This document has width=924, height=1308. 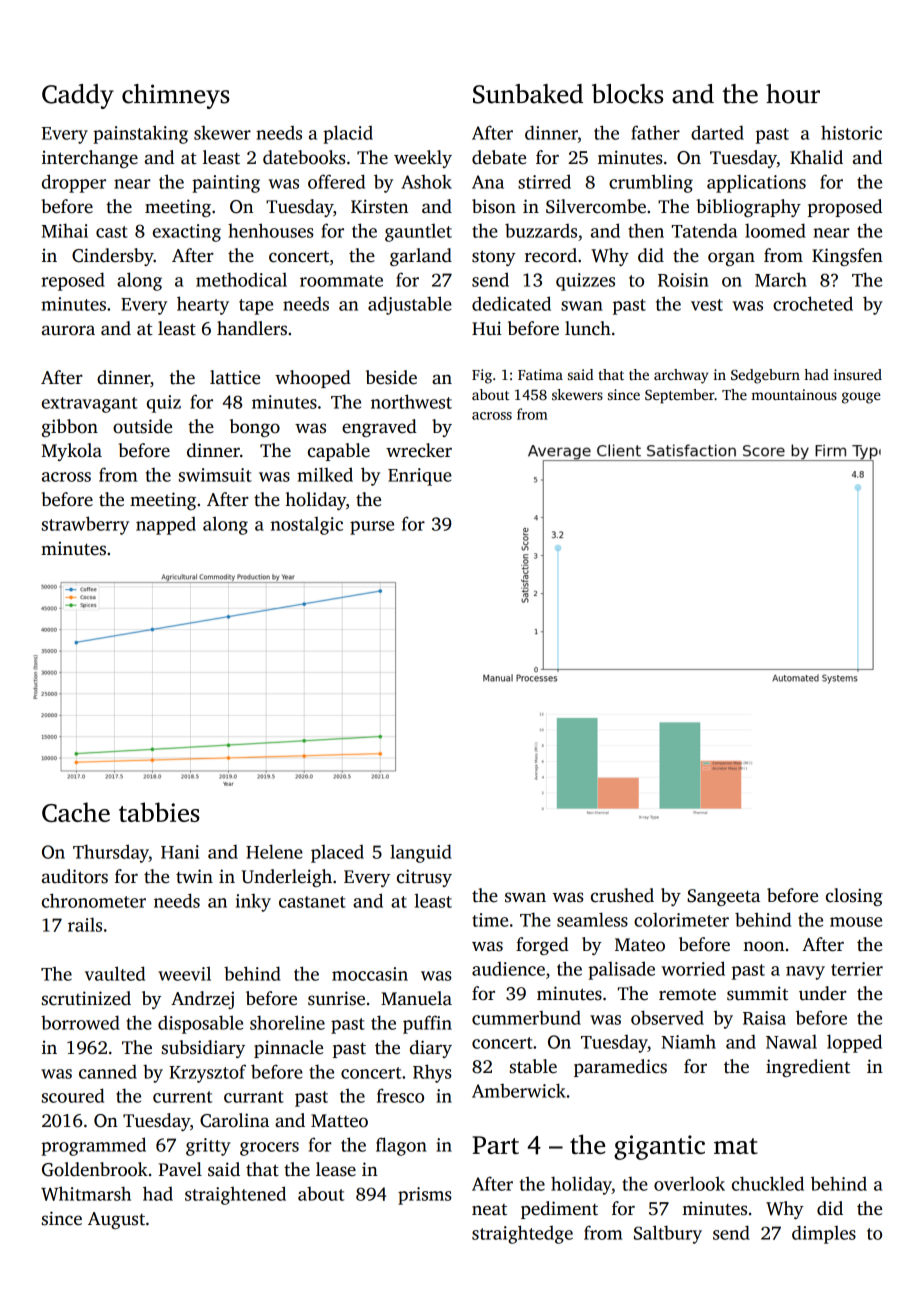 I want to click on canned, so click(x=108, y=1071).
